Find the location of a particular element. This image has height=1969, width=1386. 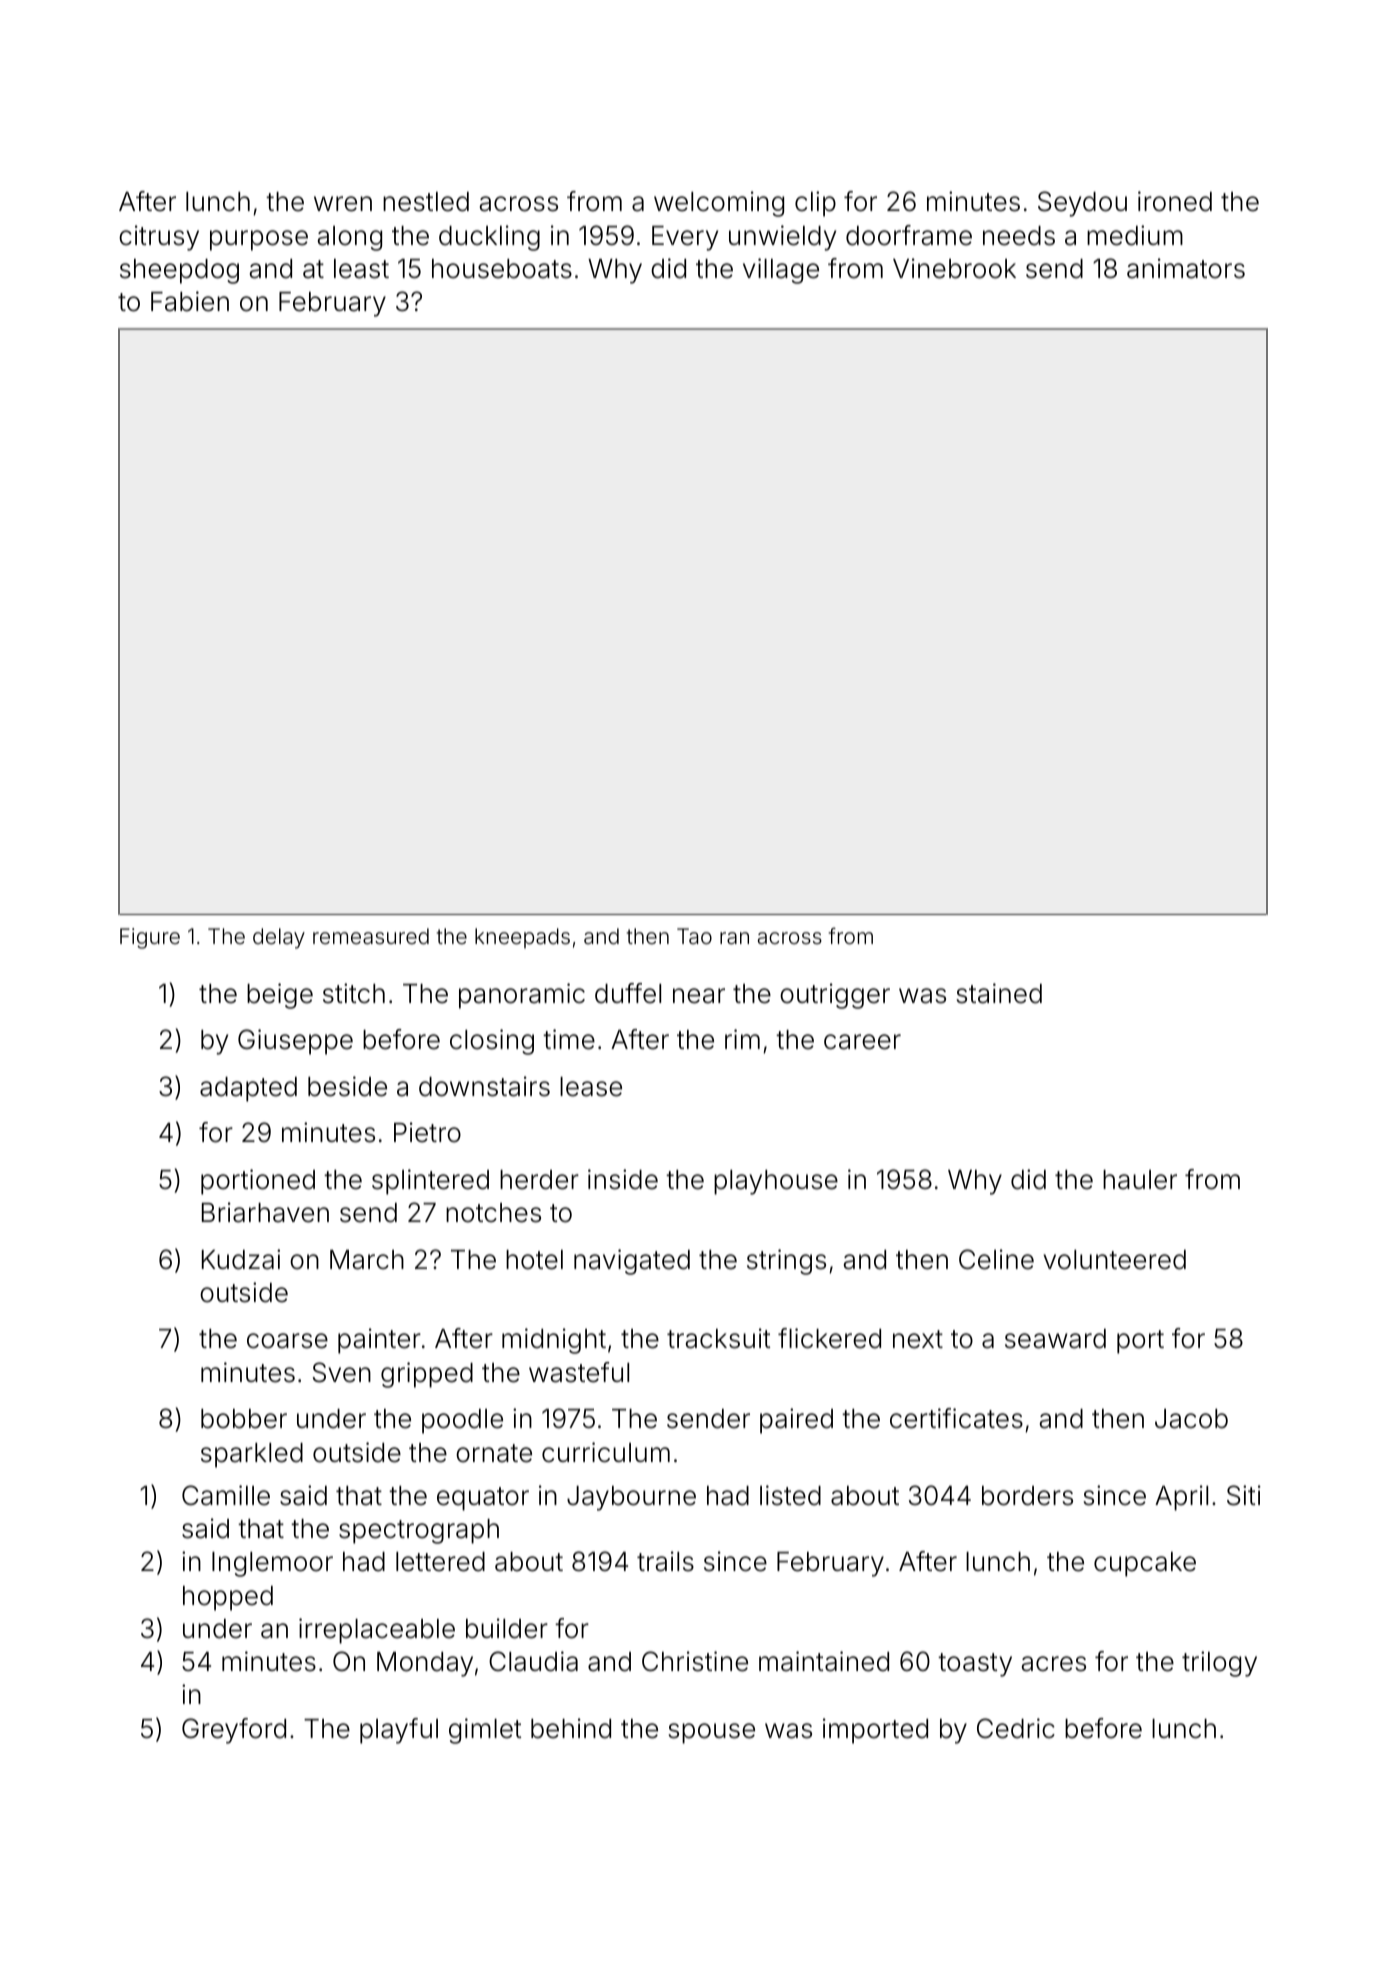

citrusy is located at coordinates (159, 238).
